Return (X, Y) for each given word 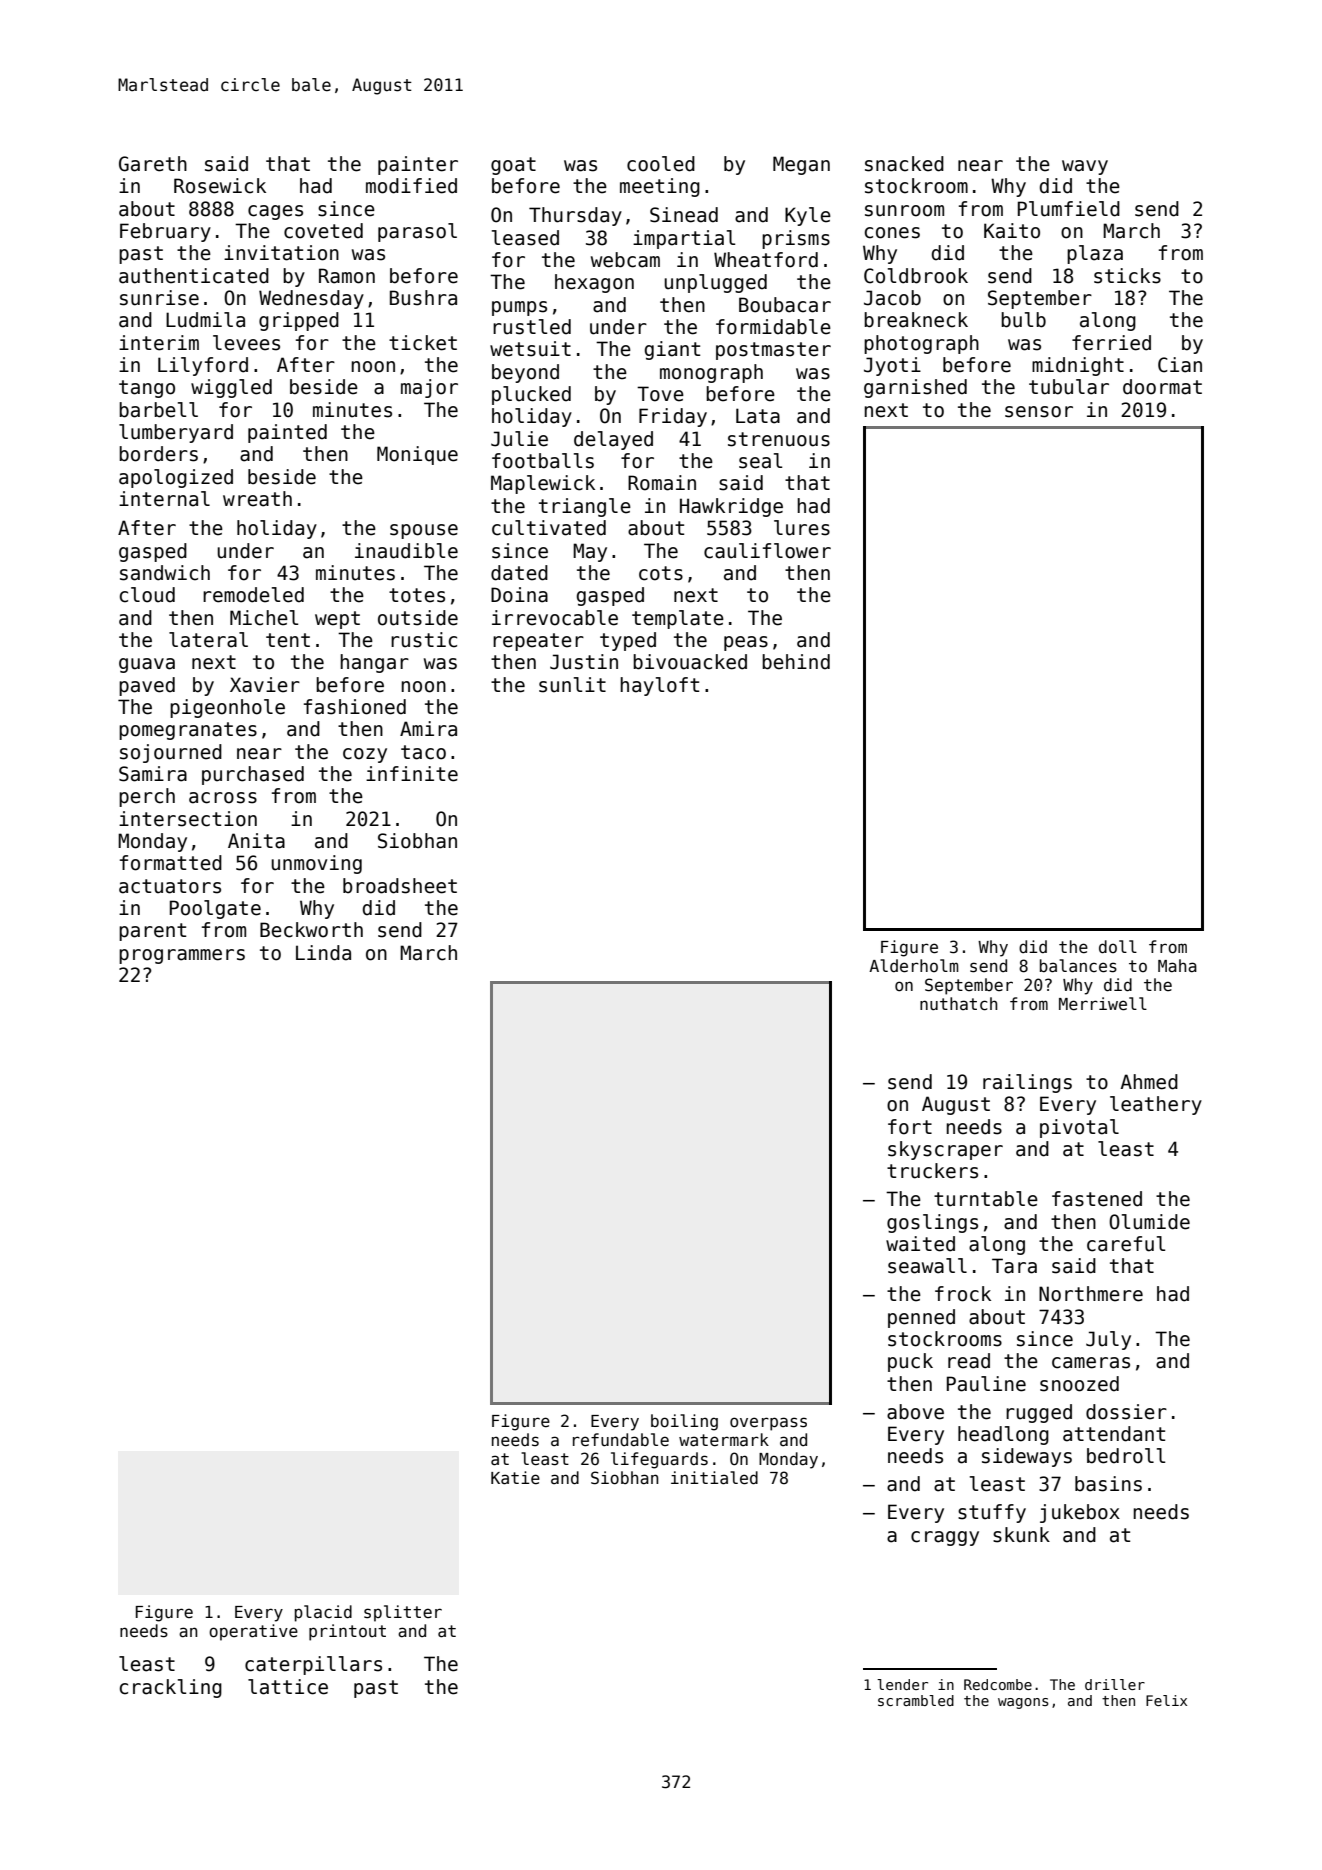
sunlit (572, 685)
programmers (182, 956)
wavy (1085, 167)
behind (796, 662)
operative (253, 1632)
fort (910, 1127)
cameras (1091, 1363)
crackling (171, 1688)
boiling (684, 1422)
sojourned (171, 753)
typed (628, 641)
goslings (932, 1223)
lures (802, 528)
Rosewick (220, 186)
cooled (661, 164)
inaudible (406, 551)
